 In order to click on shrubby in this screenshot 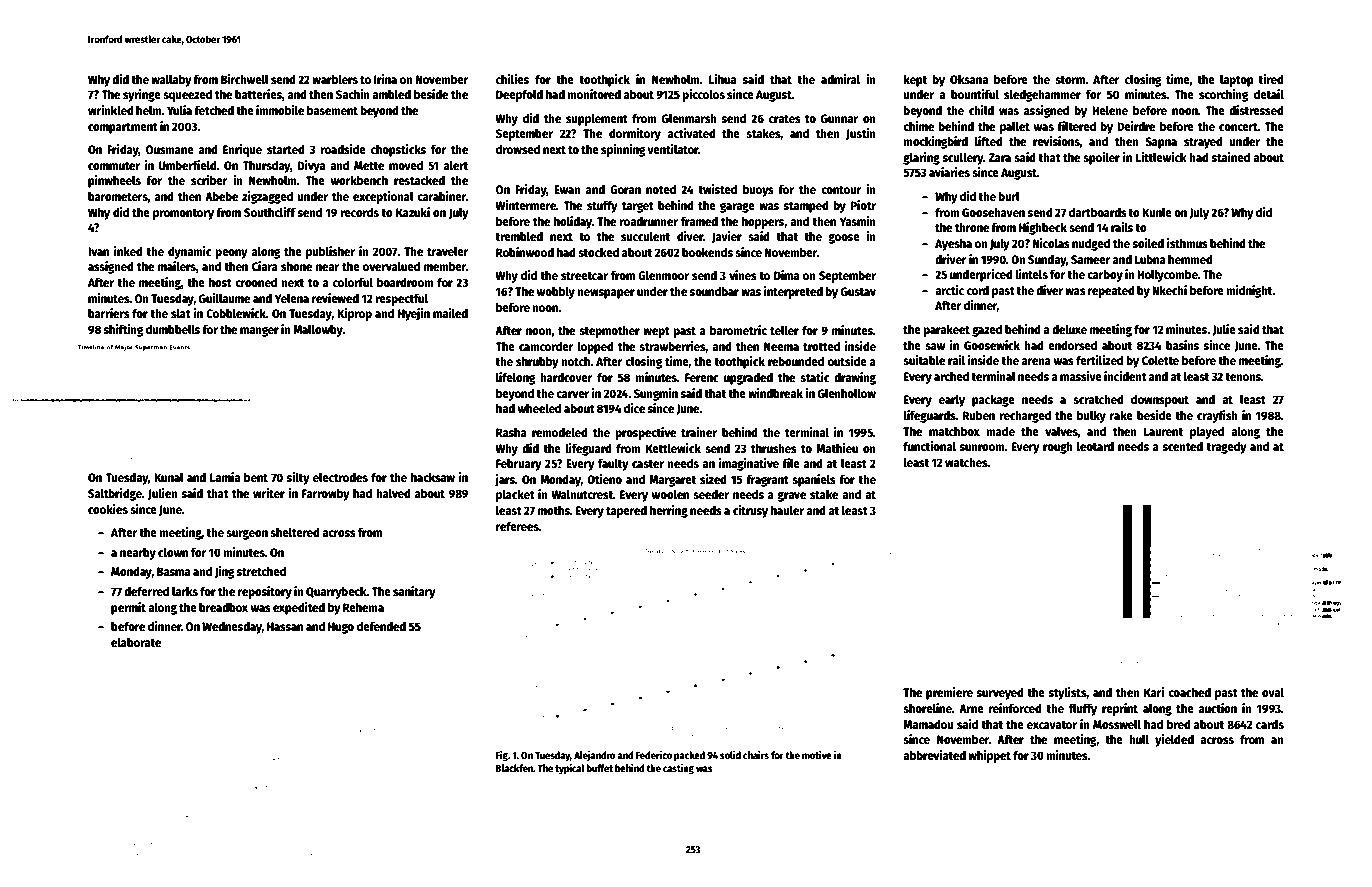, I will do `click(537, 362)`.
